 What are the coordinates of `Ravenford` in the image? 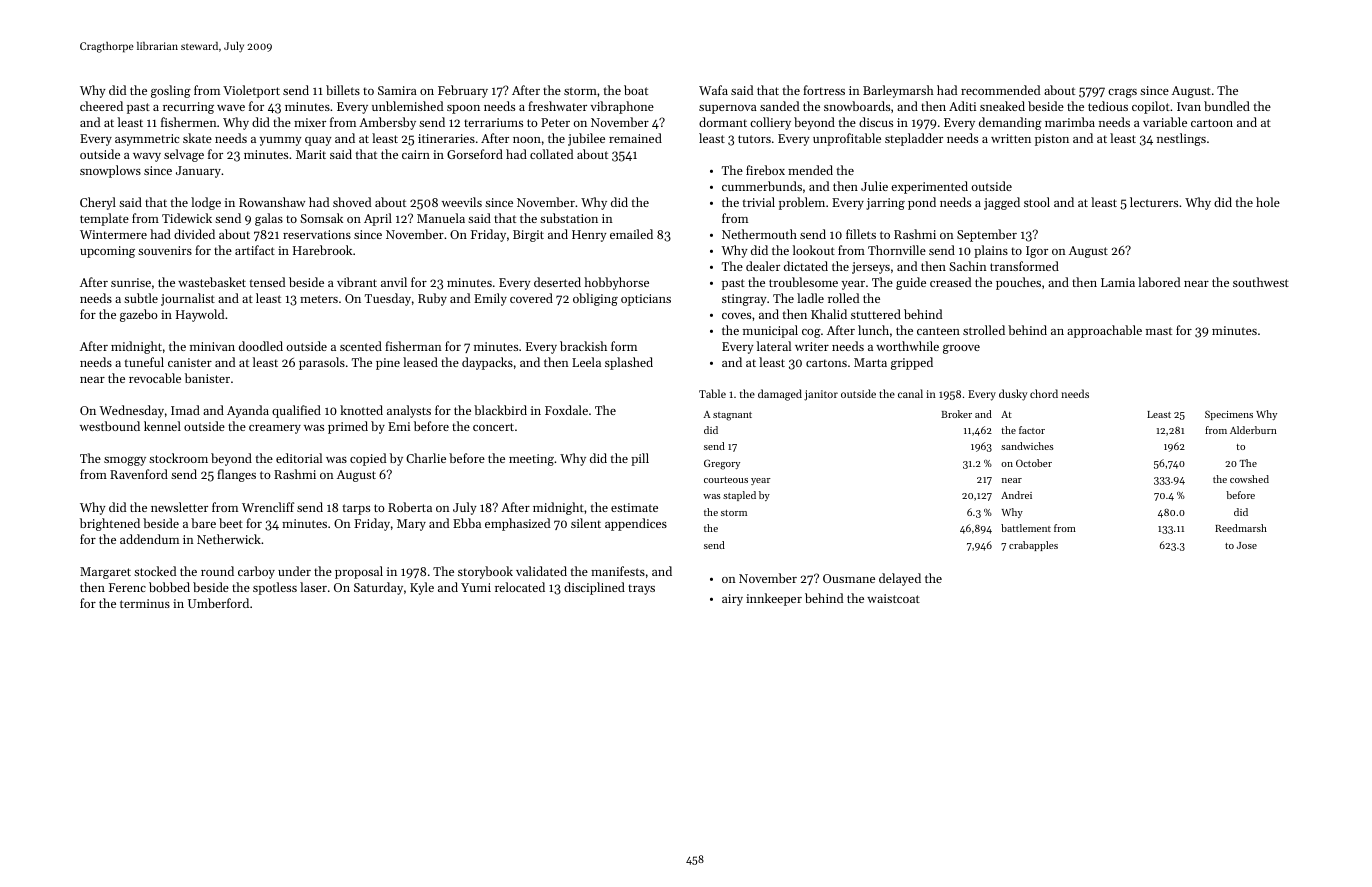 It's located at (139, 474).
